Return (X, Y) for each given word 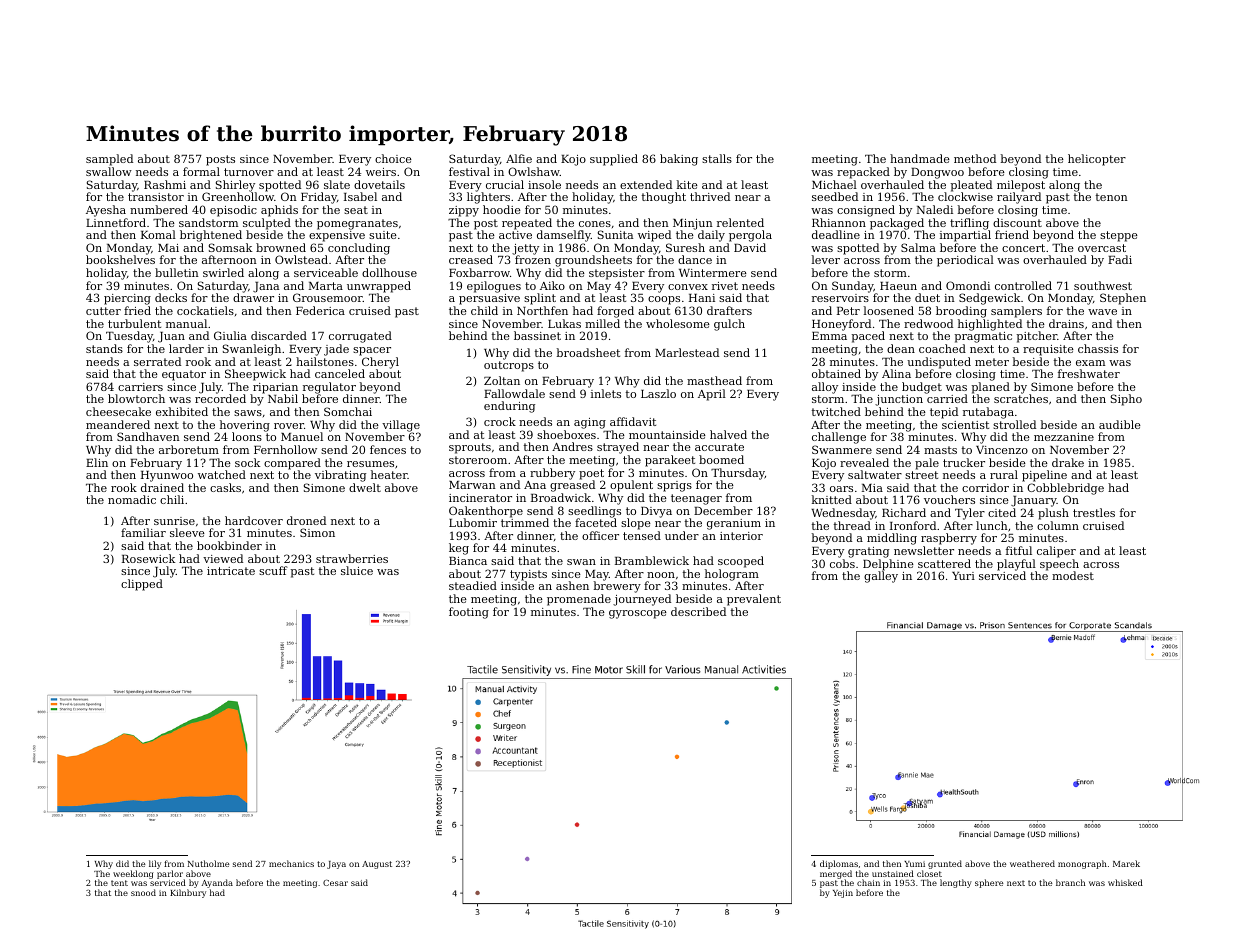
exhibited (182, 411)
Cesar (335, 883)
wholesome (678, 323)
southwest (1103, 285)
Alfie (519, 158)
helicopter (1097, 160)
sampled (109, 160)
